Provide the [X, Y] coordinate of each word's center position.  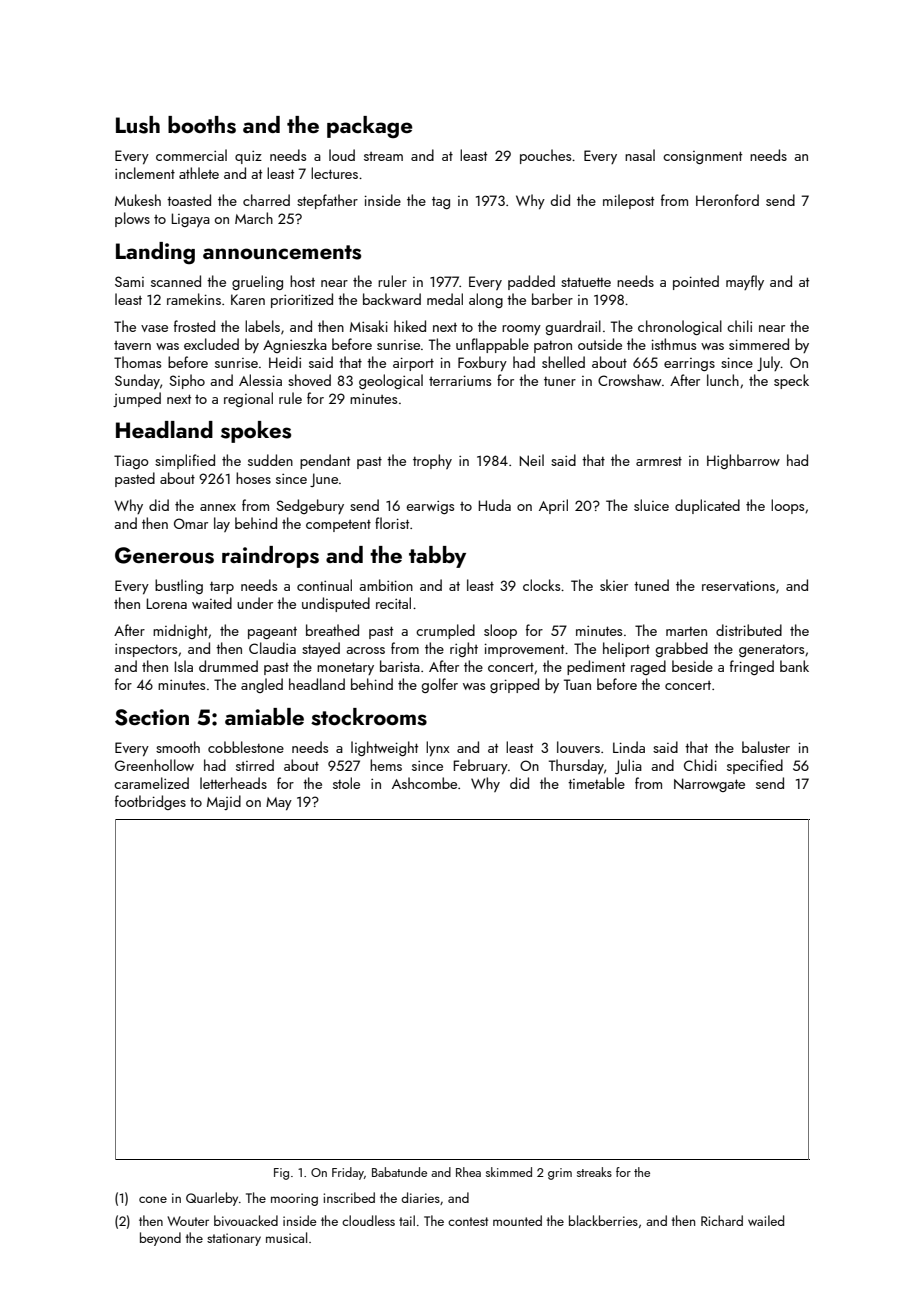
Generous [164, 555]
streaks [594, 1172]
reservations [738, 585]
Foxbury [482, 363]
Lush [138, 125]
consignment [702, 157]
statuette [586, 282]
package [370, 127]
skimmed [509, 1172]
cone [153, 1199]
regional [248, 399]
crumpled [445, 631]
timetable [596, 783]
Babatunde [399, 1172]
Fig [281, 1174]
